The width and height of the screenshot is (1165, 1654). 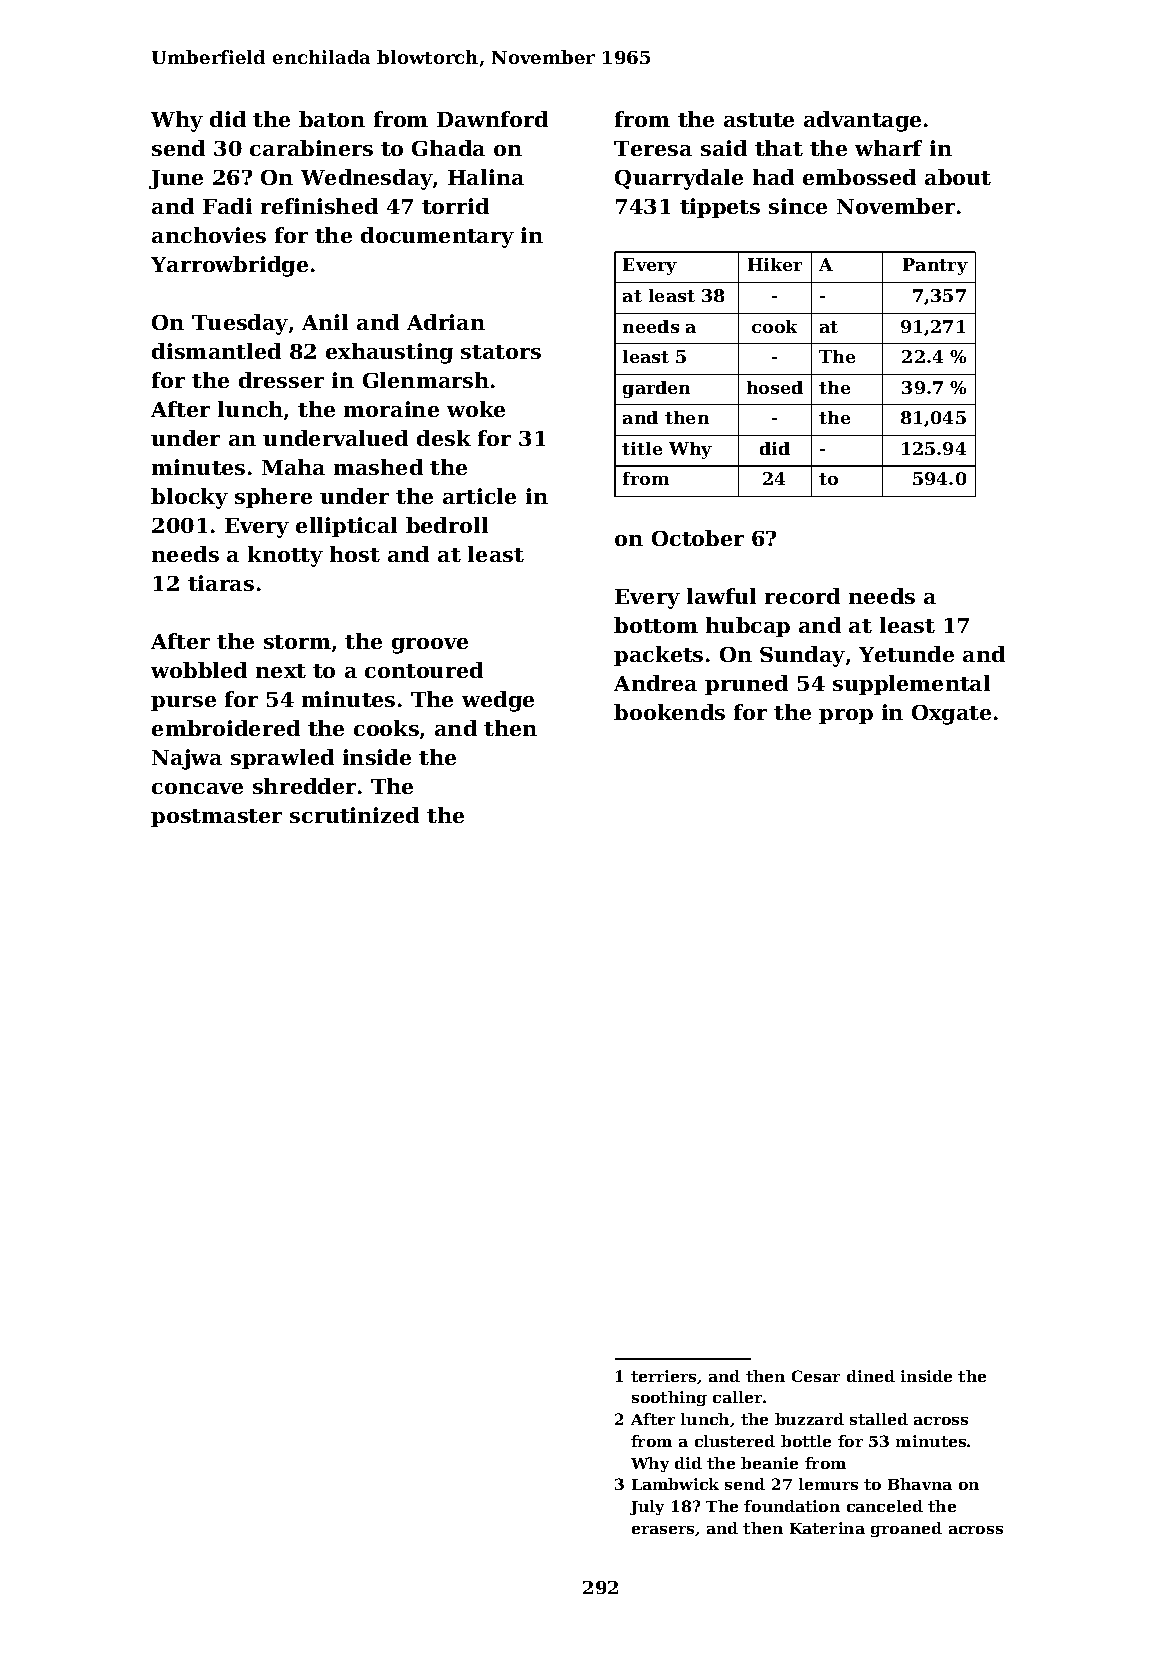 What do you see at coordinates (951, 715) in the screenshot?
I see `Oxgate` at bounding box center [951, 715].
